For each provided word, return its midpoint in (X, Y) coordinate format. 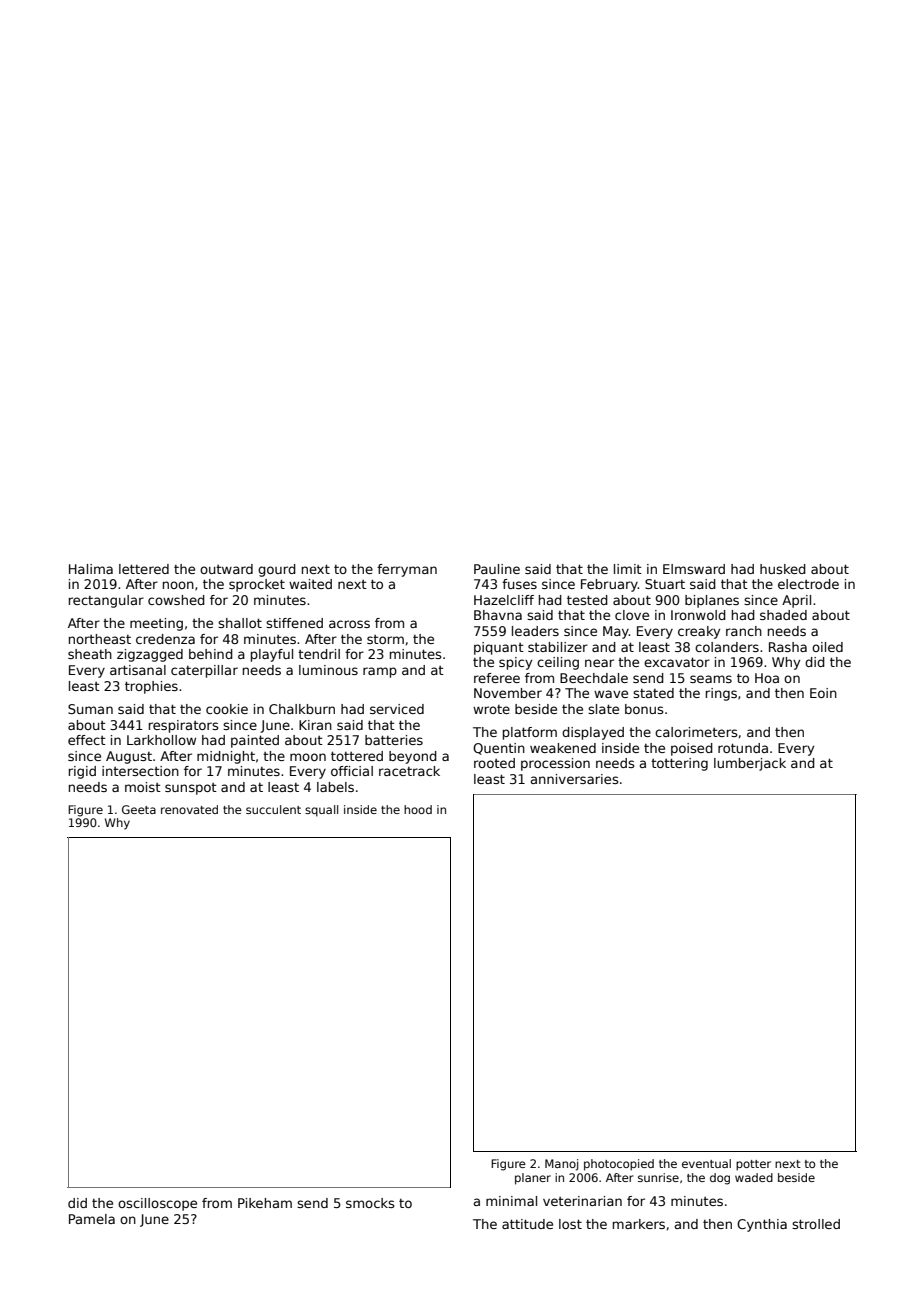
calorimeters (696, 732)
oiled (827, 647)
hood (418, 809)
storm (385, 639)
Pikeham (265, 1203)
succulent (273, 809)
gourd (277, 570)
